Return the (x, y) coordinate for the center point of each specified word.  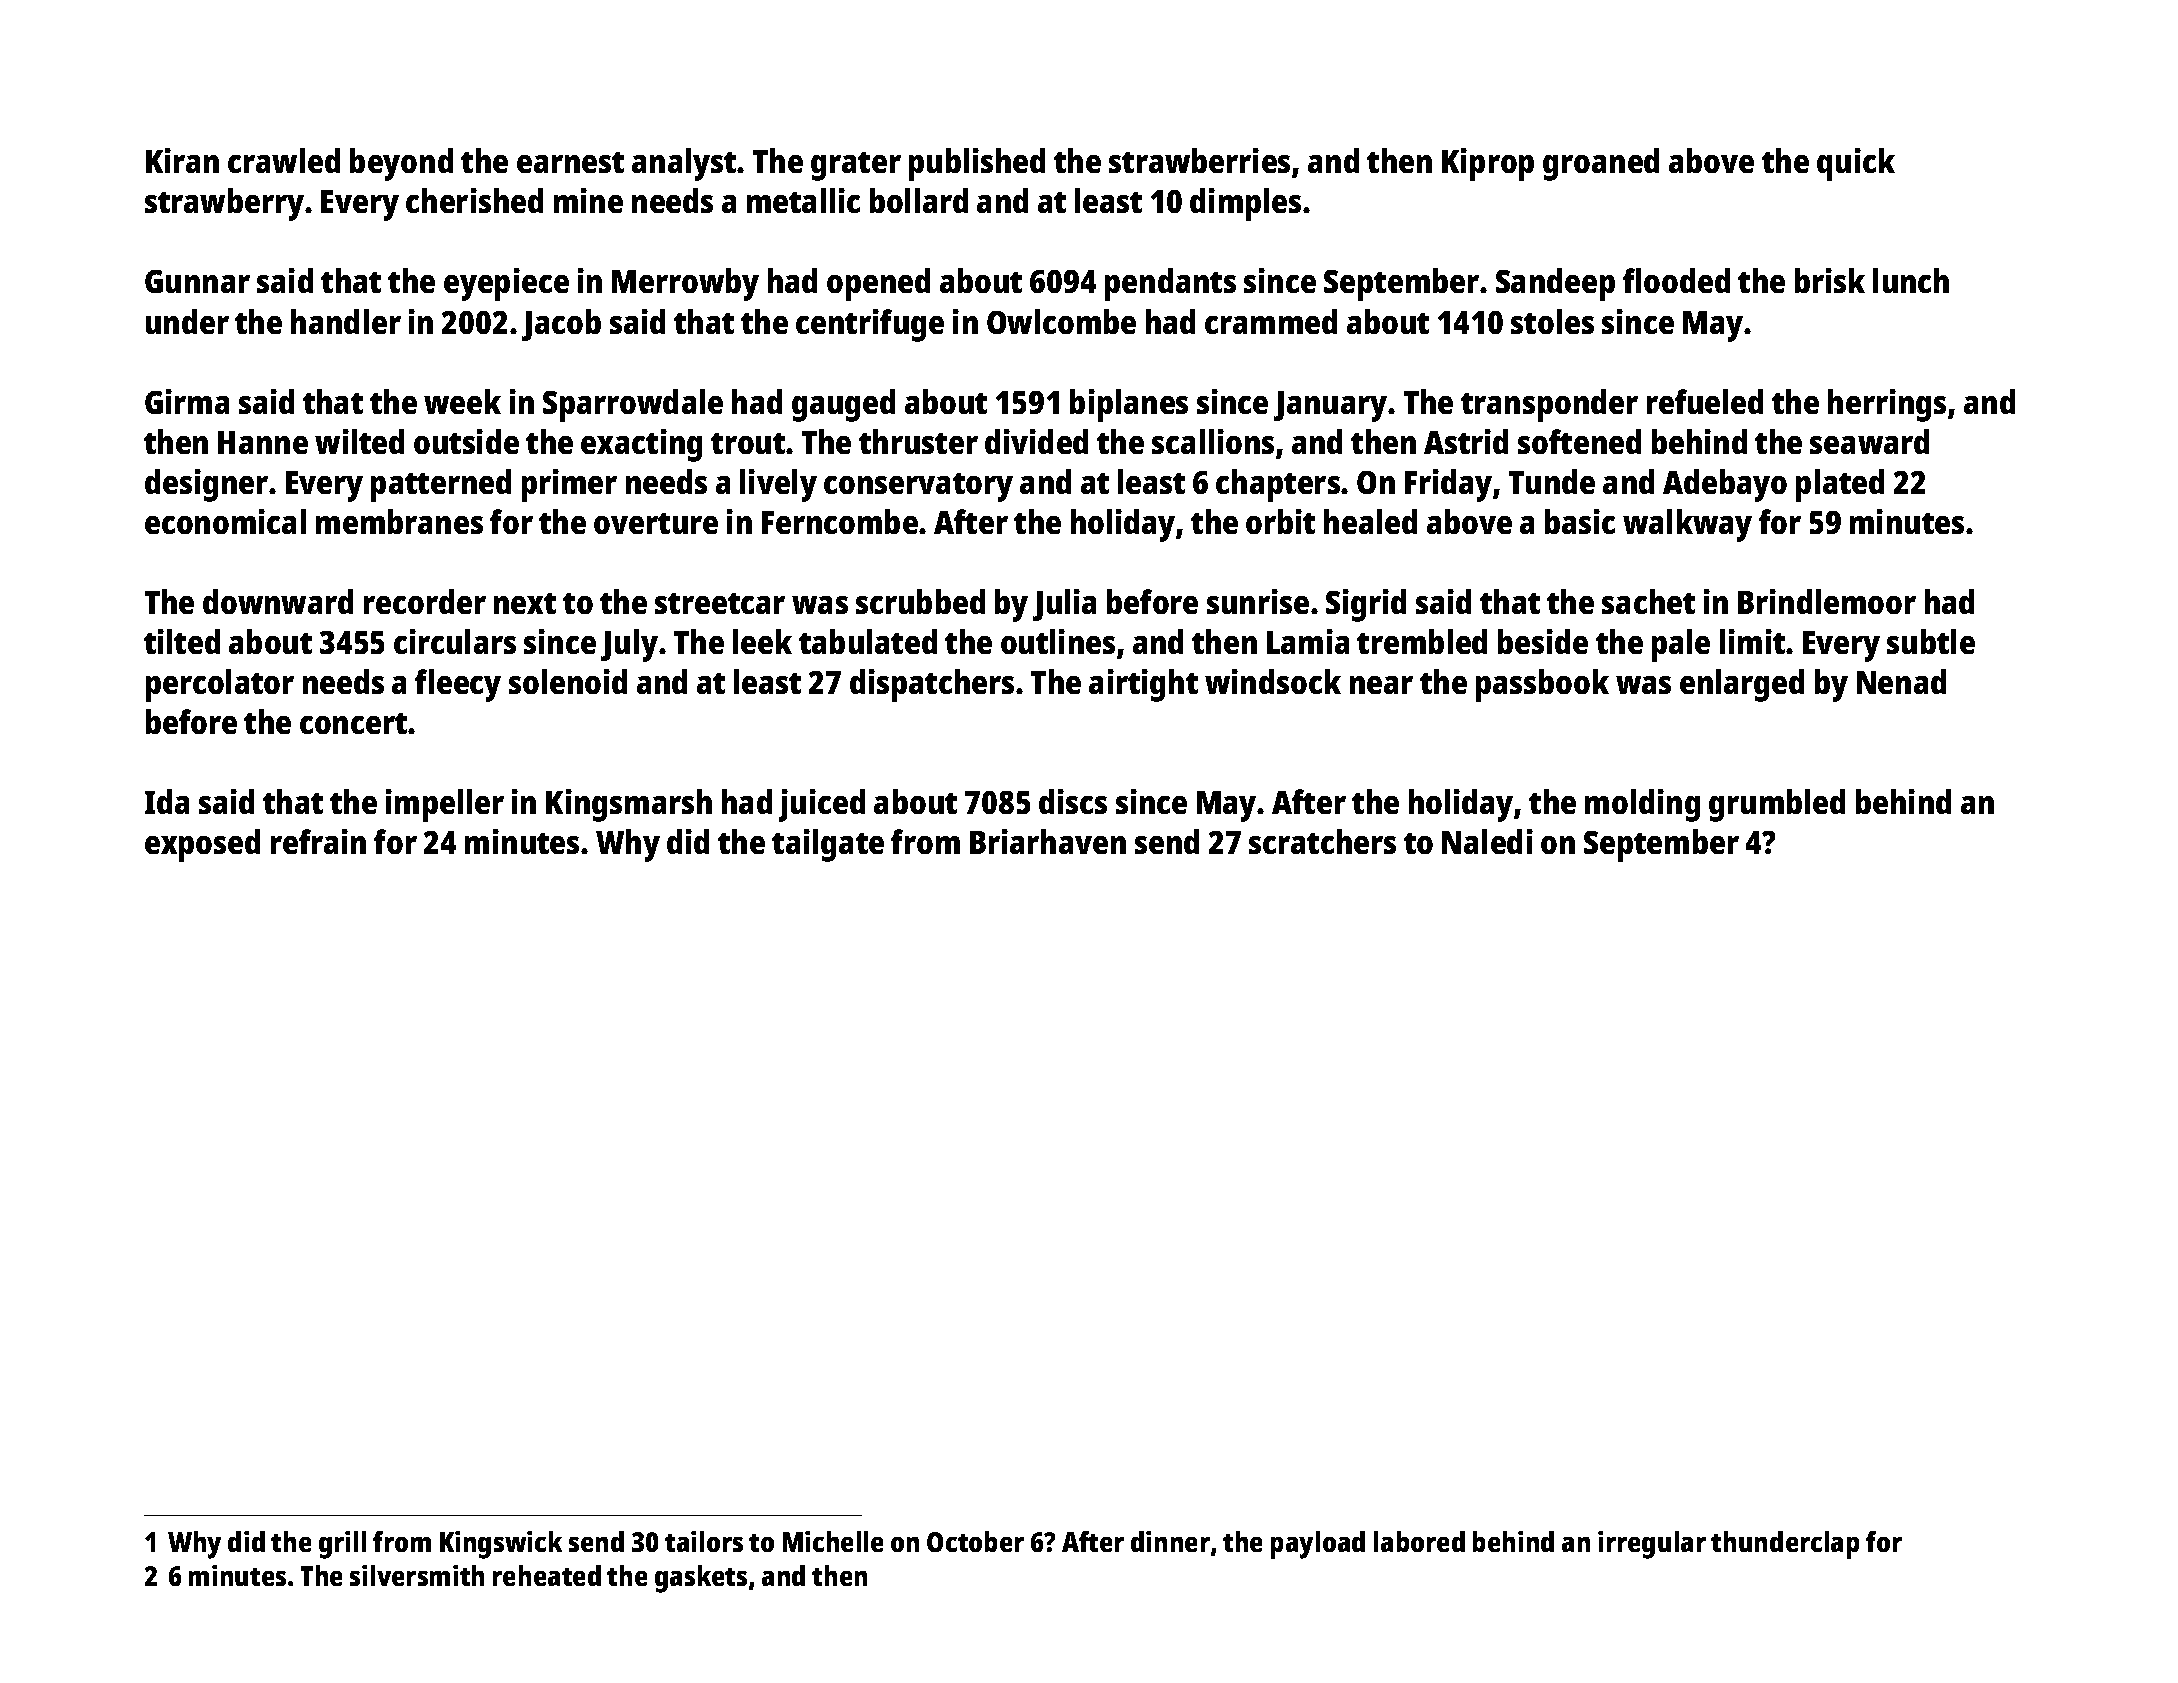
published (977, 164)
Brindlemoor (1827, 601)
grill (342, 1545)
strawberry (224, 204)
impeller (445, 805)
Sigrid (1366, 605)
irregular (1652, 1545)
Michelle (833, 1541)
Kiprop (1488, 164)
